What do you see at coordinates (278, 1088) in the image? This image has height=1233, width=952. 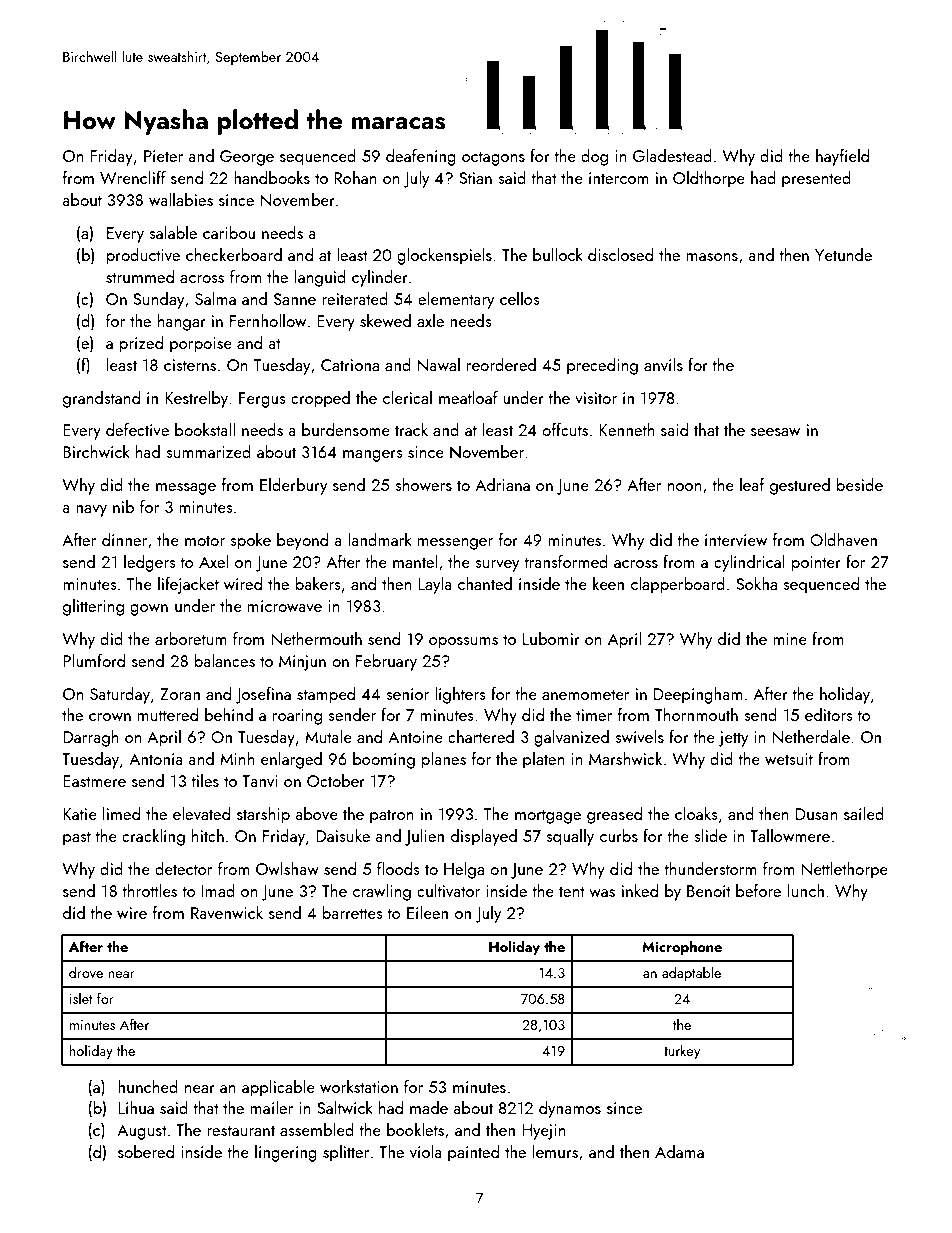 I see `applicable` at bounding box center [278, 1088].
